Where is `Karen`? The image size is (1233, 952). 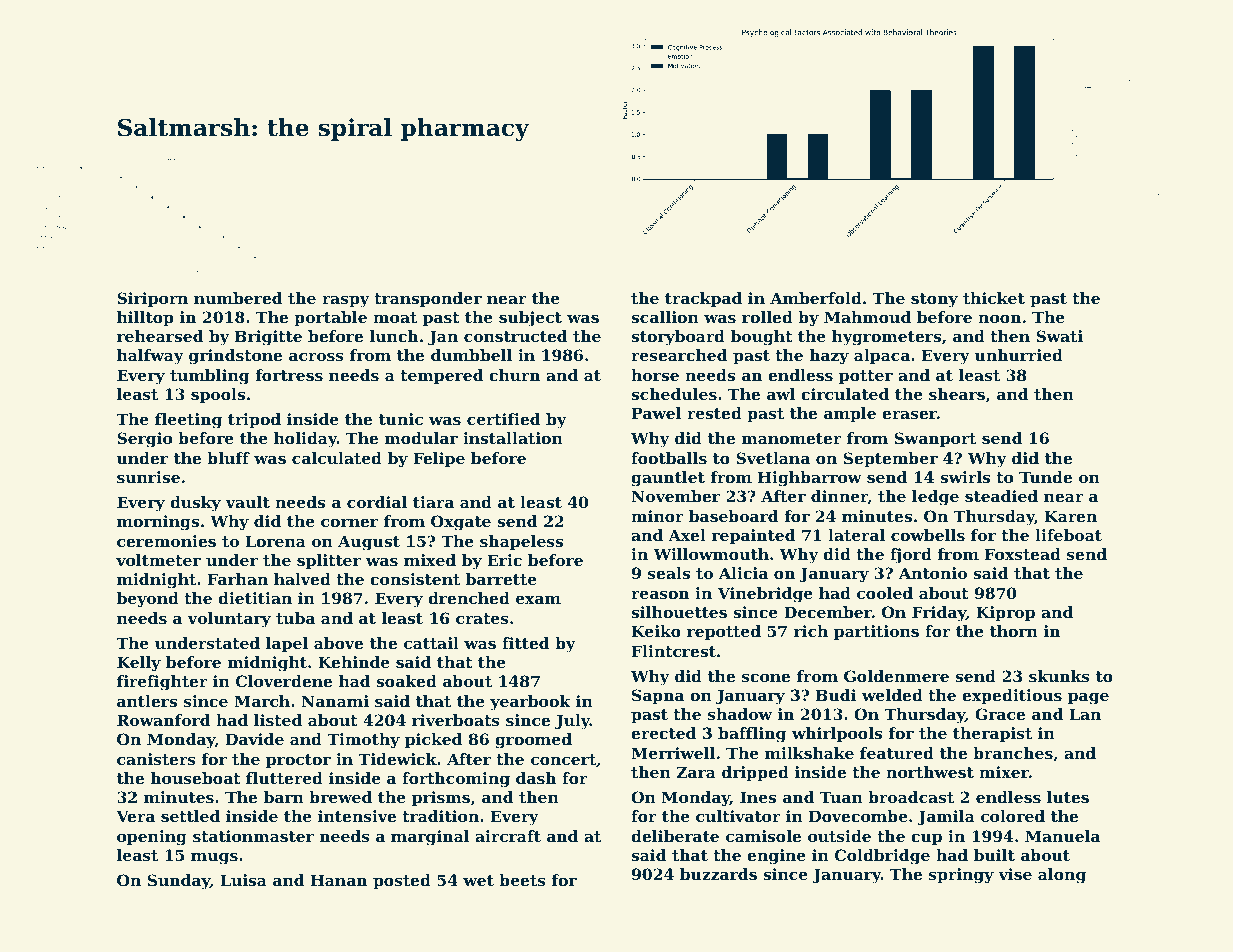
Karen is located at coordinates (1071, 516).
